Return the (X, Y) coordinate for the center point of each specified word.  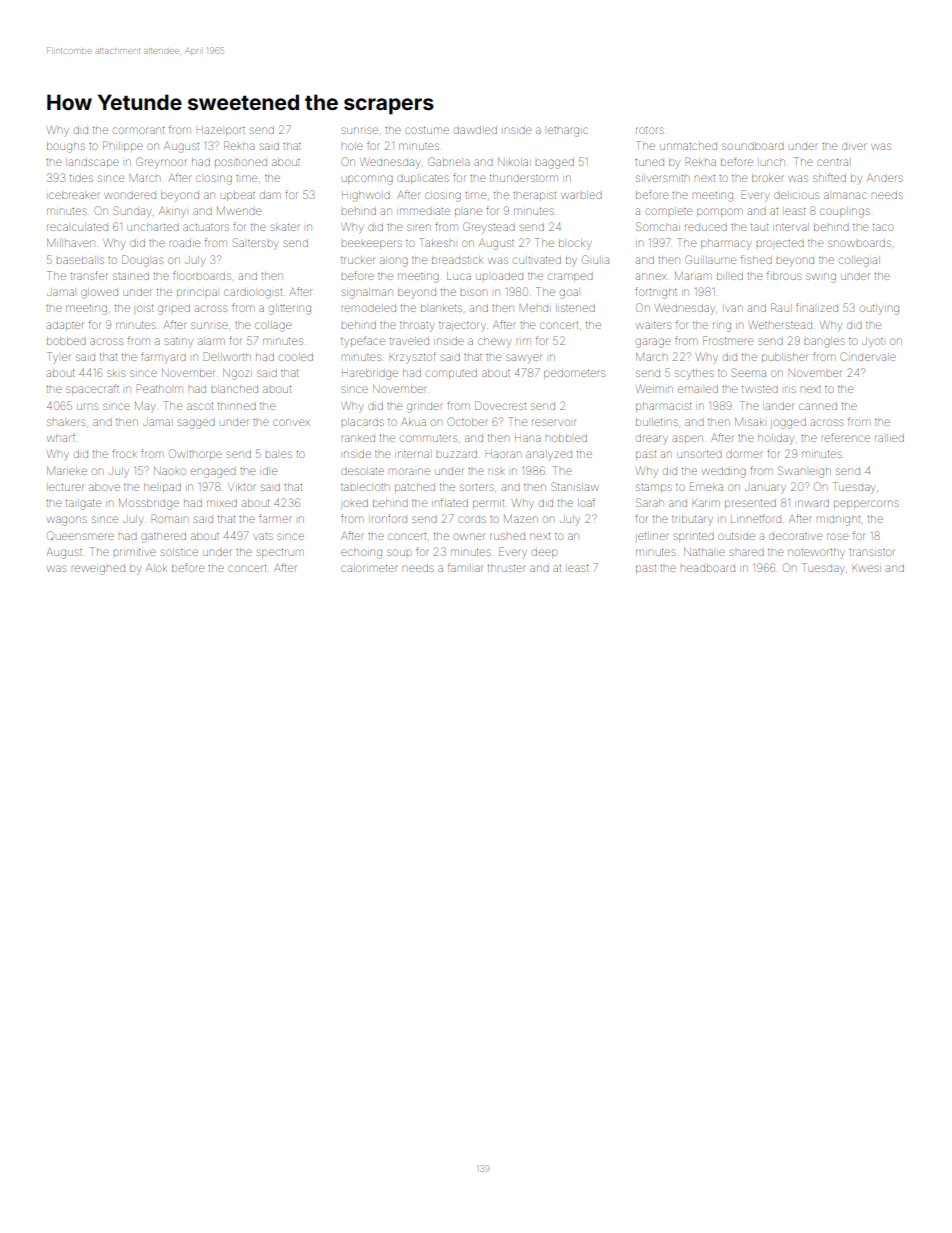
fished (756, 259)
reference (846, 437)
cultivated (537, 260)
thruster (507, 568)
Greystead (489, 228)
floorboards (202, 275)
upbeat (238, 196)
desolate (362, 471)
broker (768, 178)
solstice (179, 552)
